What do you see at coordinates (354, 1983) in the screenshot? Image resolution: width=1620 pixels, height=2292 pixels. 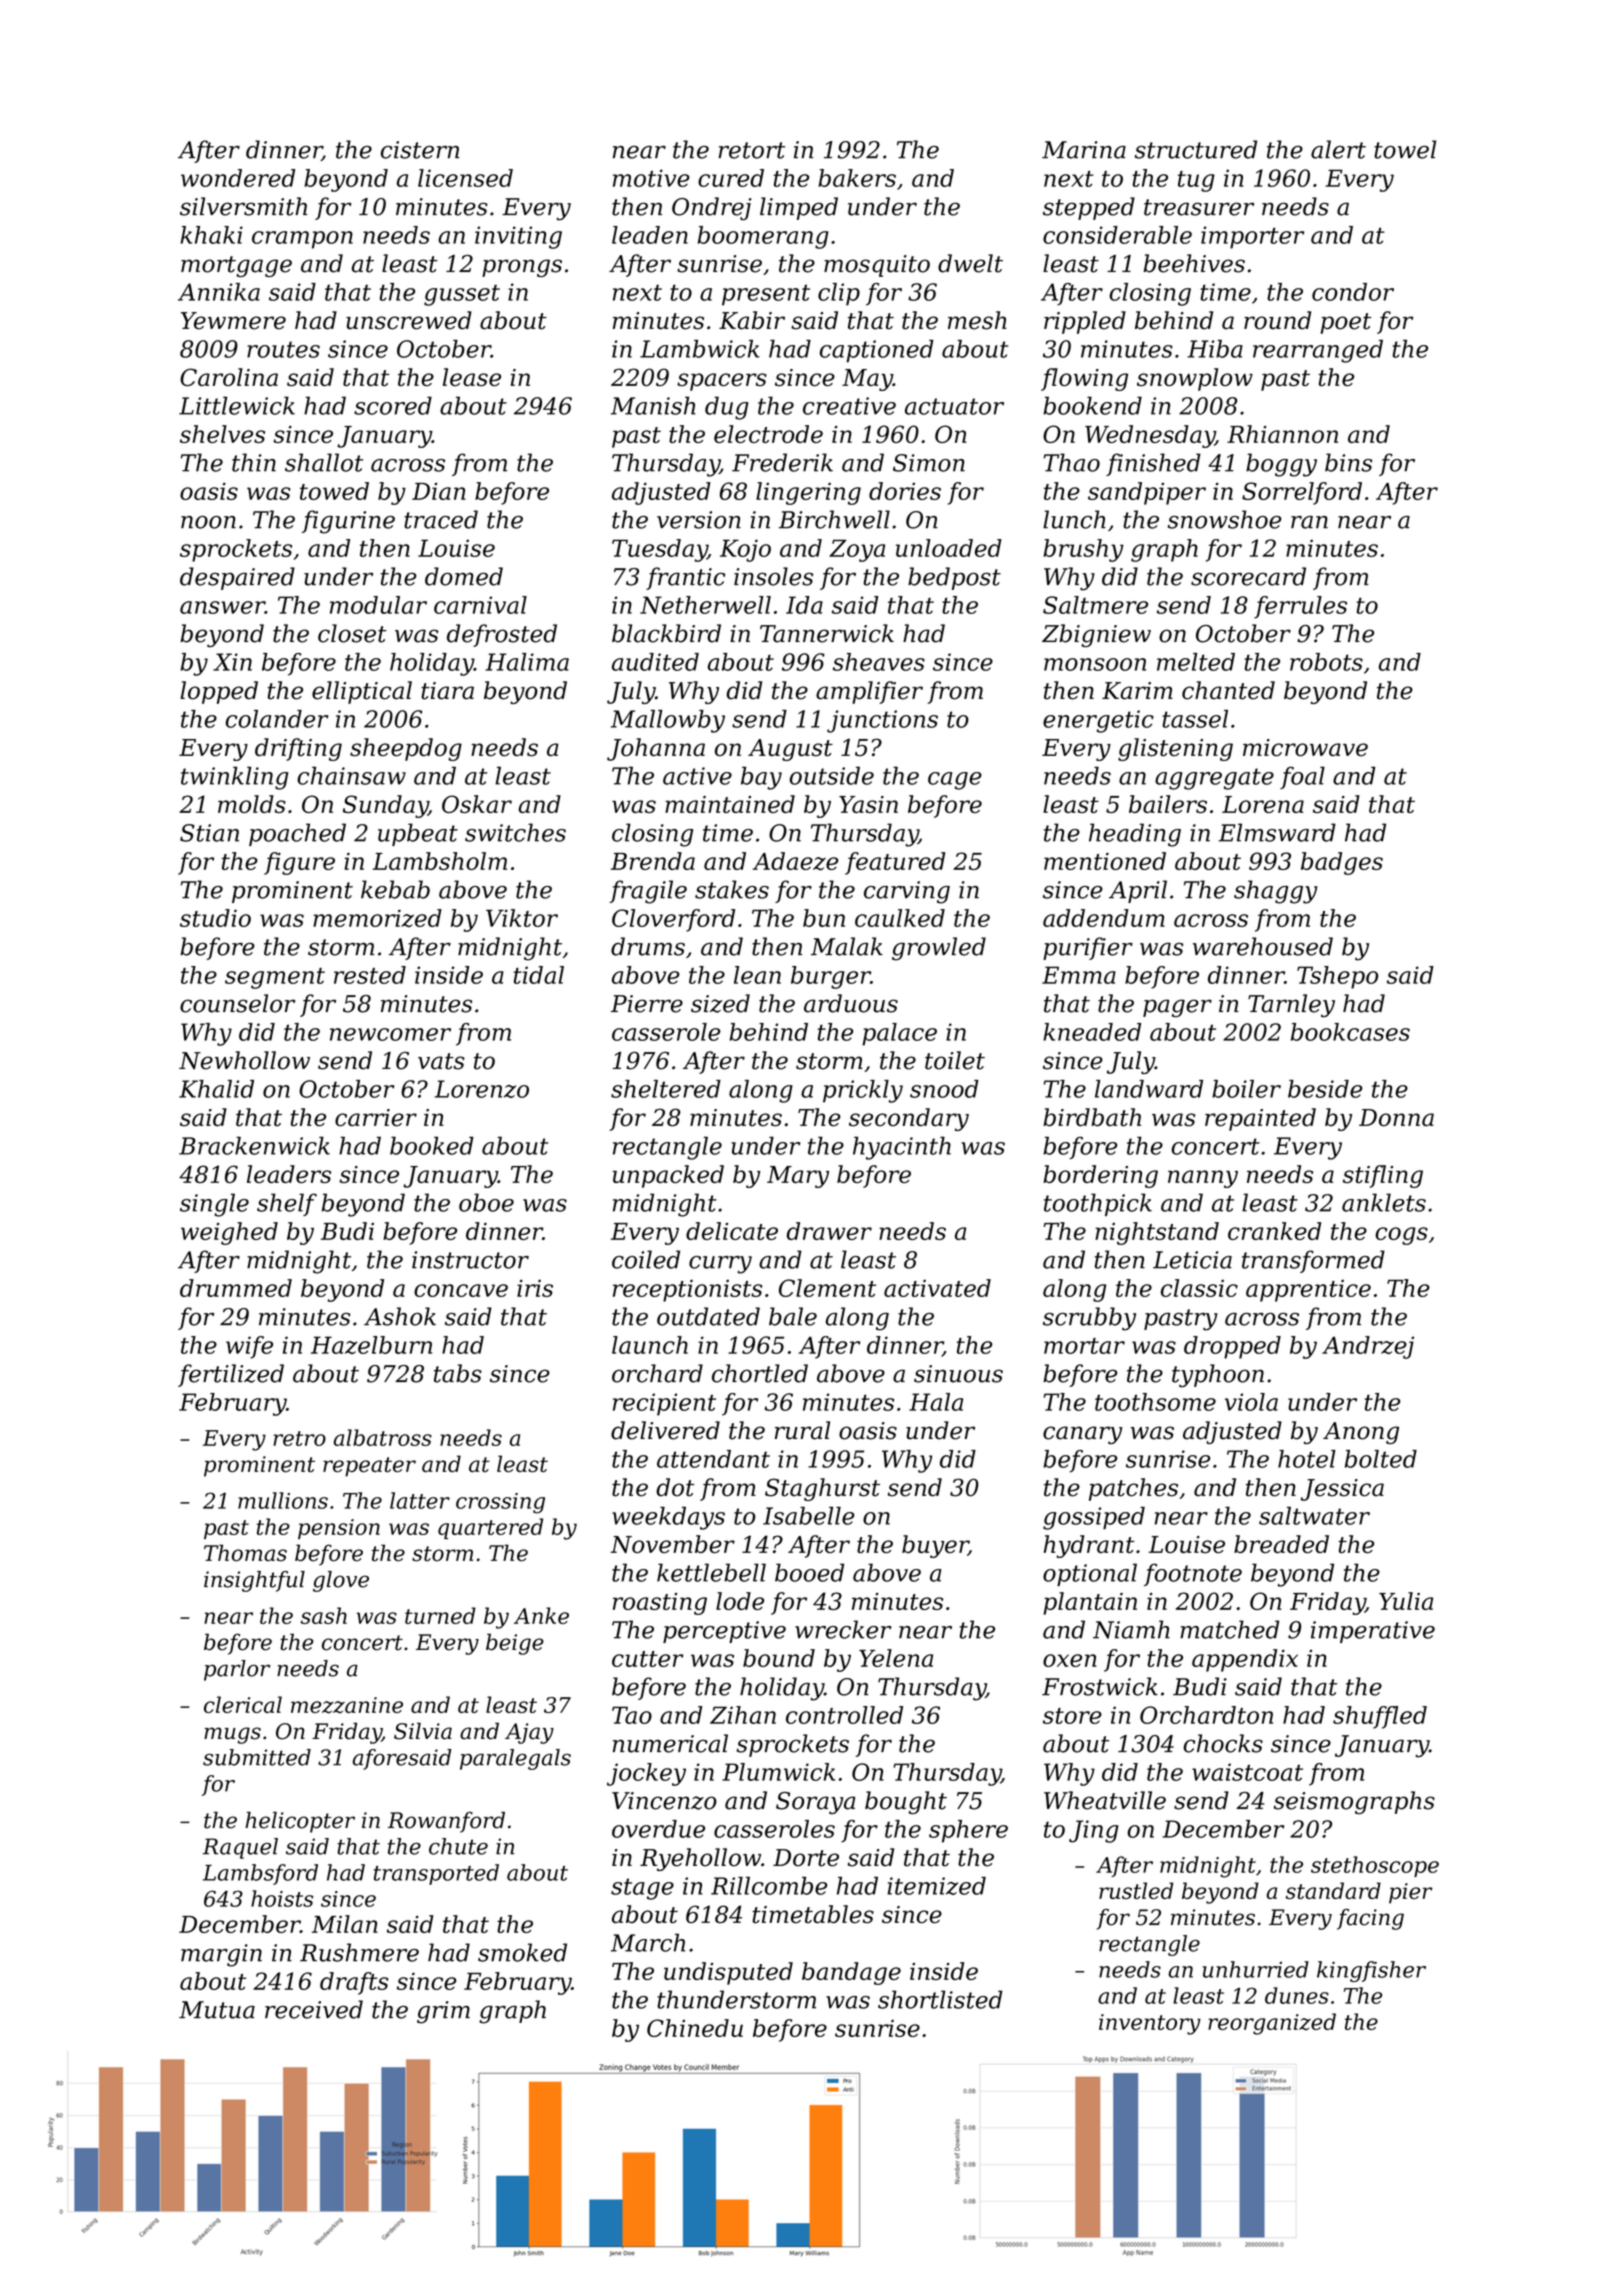 I see `drafts` at bounding box center [354, 1983].
